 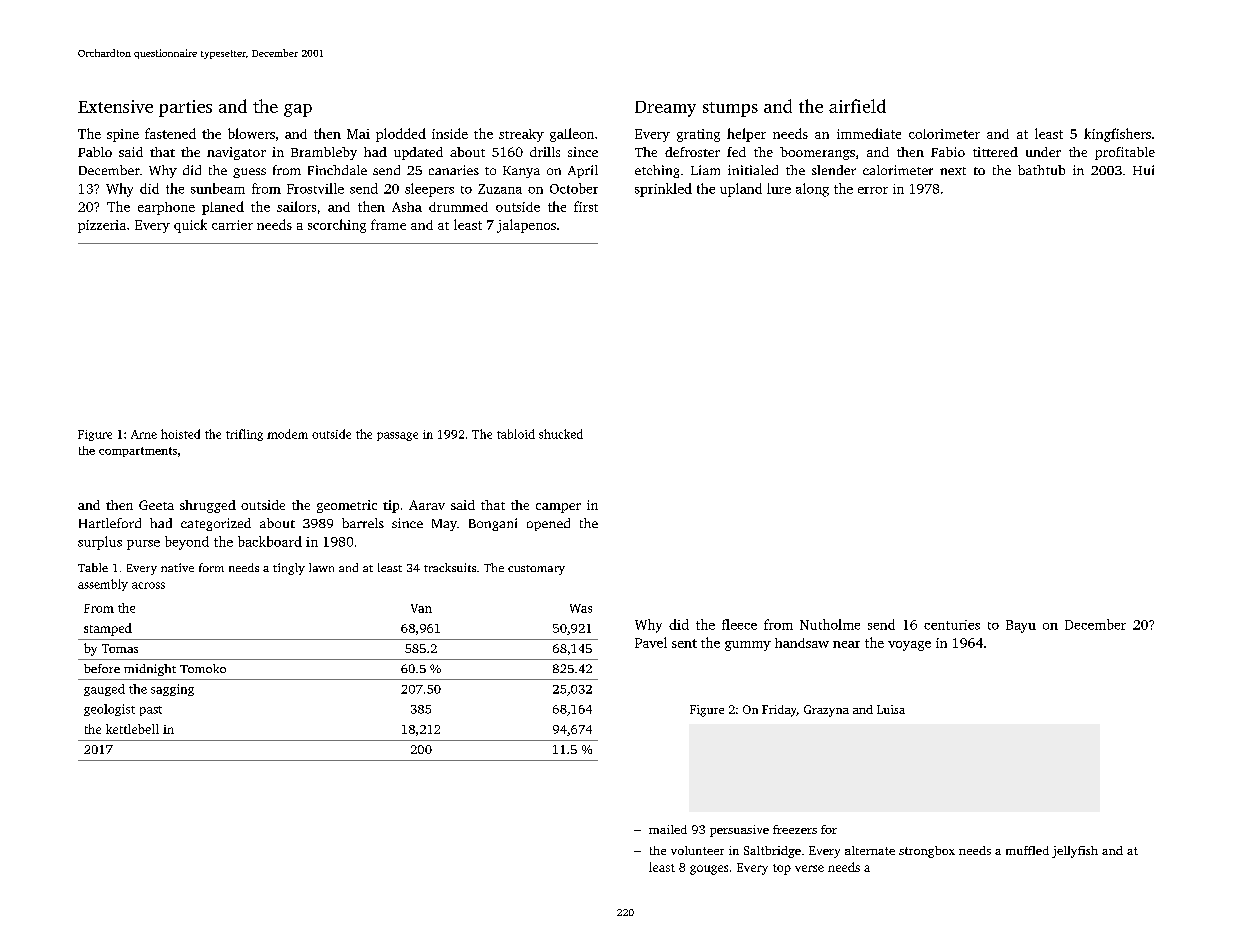 I want to click on gouges, so click(x=709, y=870).
